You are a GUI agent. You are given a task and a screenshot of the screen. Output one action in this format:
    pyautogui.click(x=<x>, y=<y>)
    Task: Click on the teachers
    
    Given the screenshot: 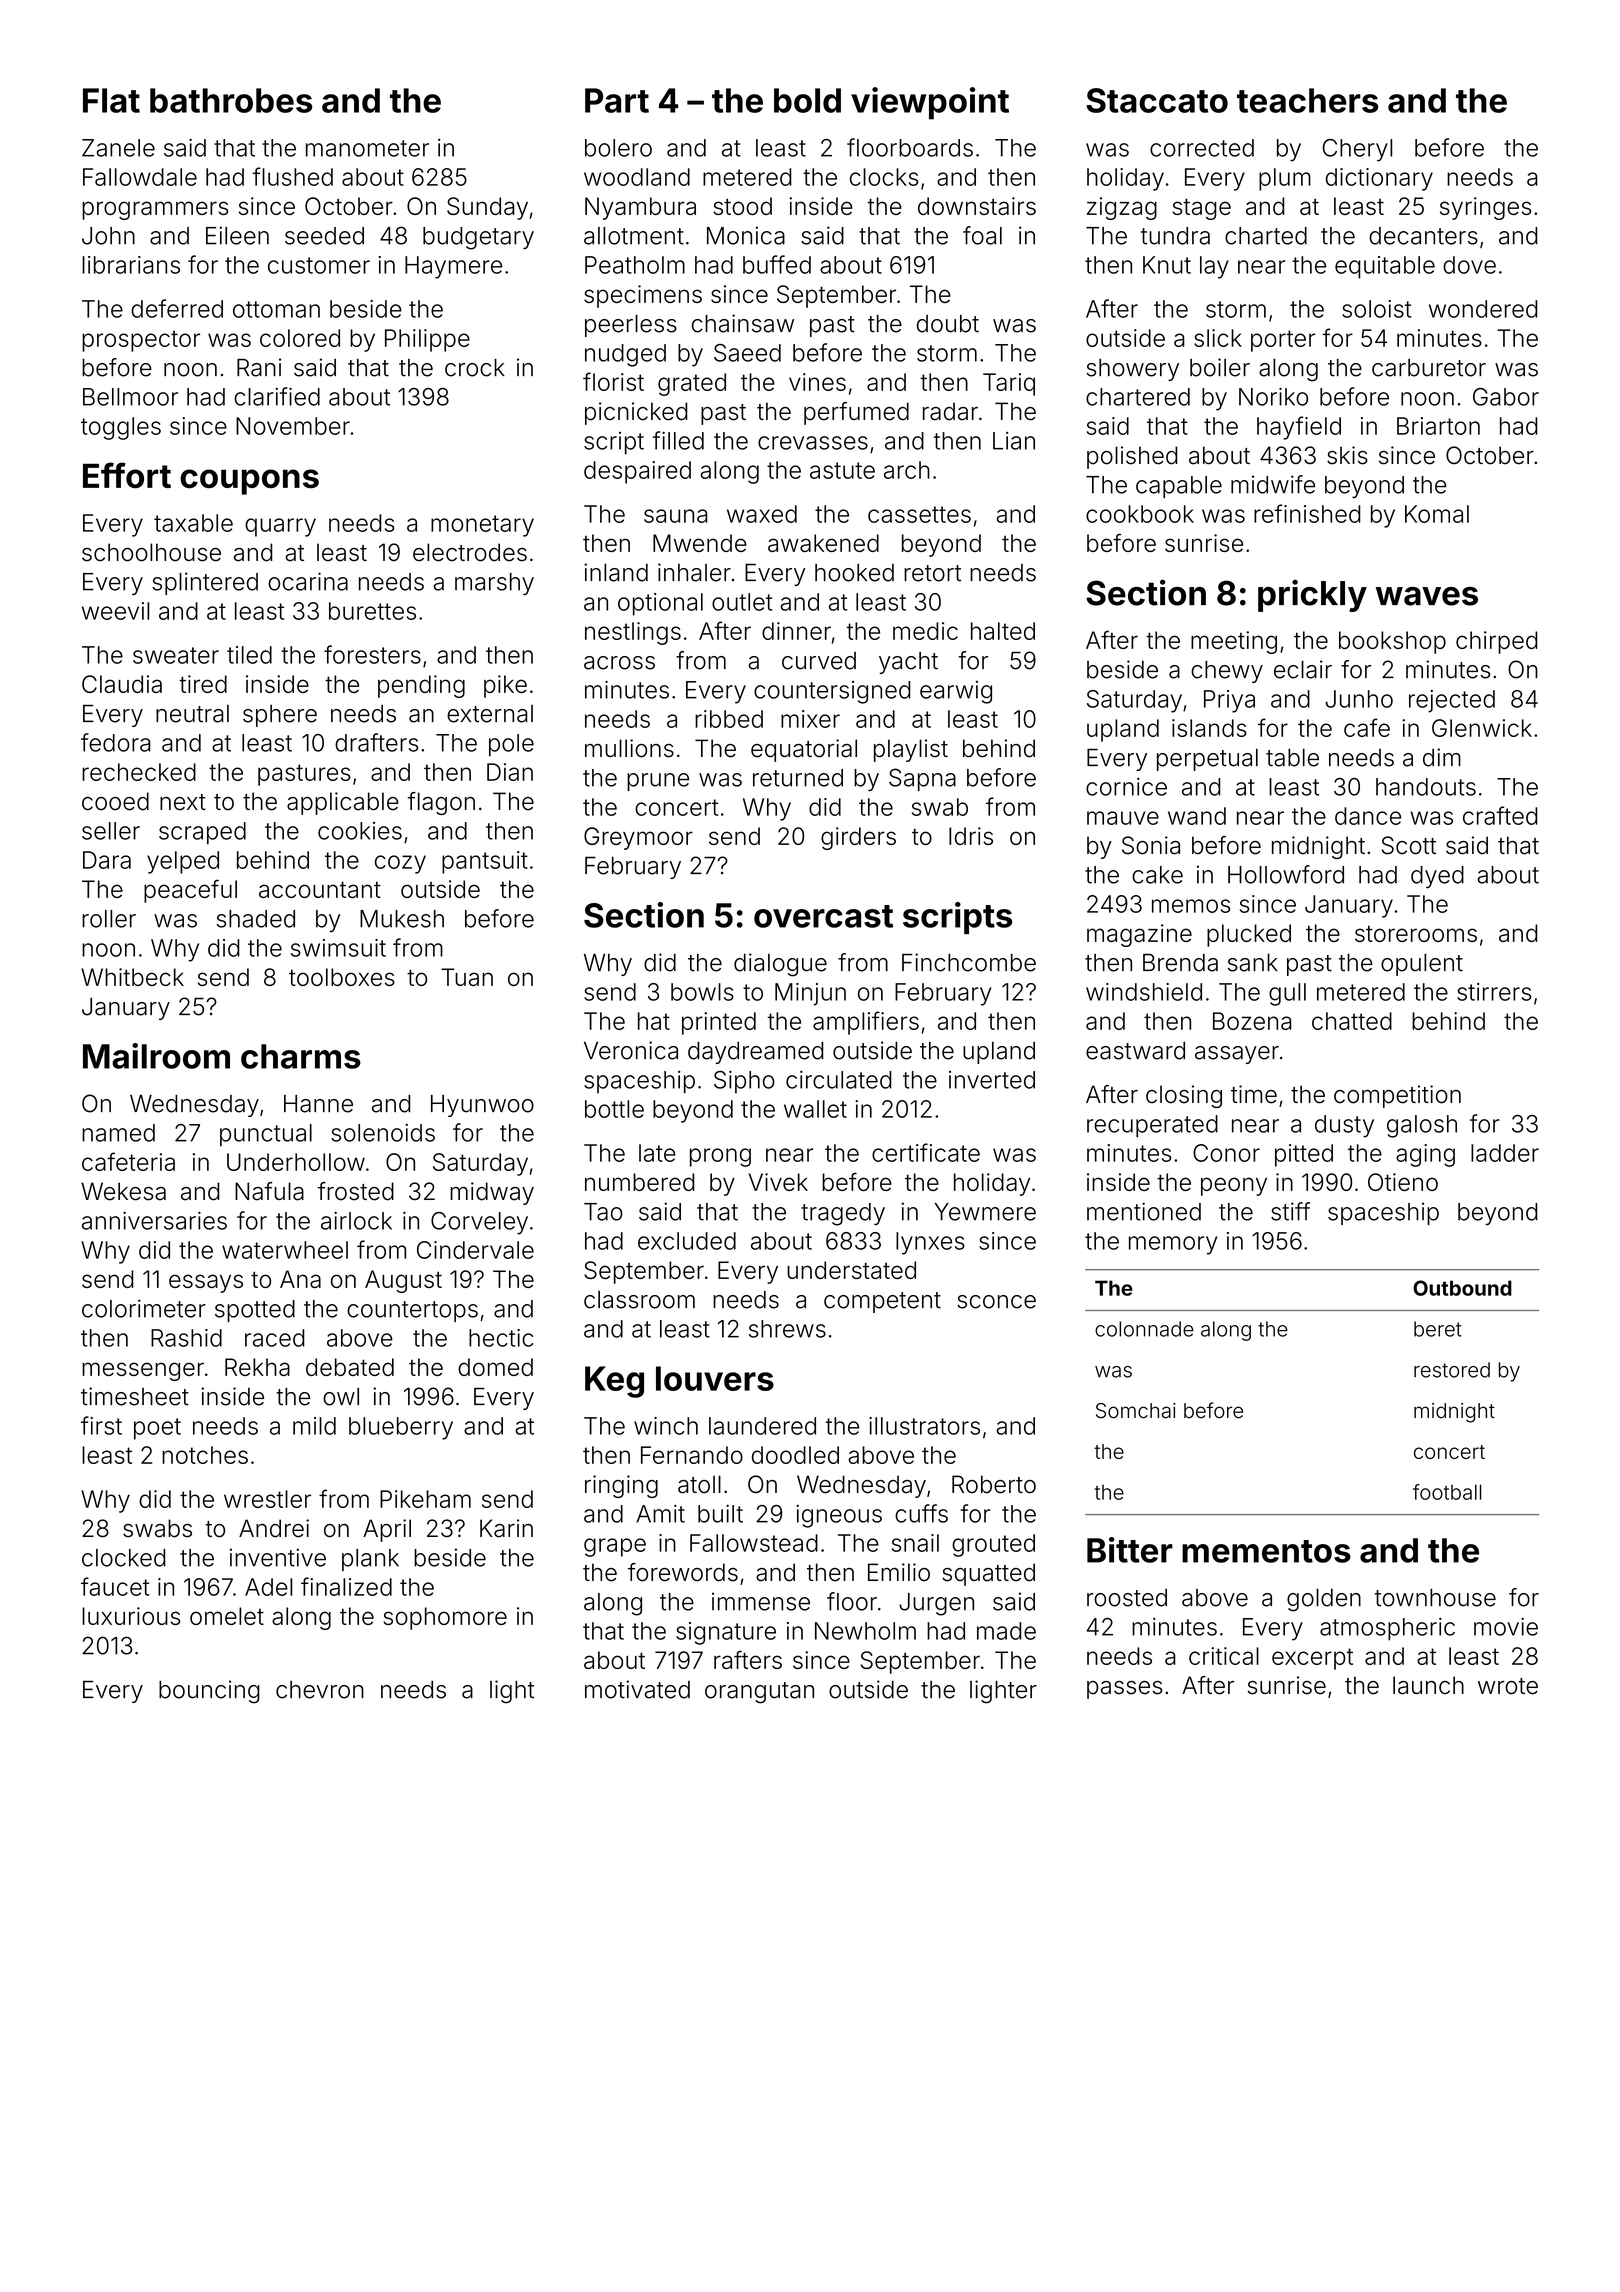 What is the action you would take?
    pyautogui.click(x=1307, y=100)
